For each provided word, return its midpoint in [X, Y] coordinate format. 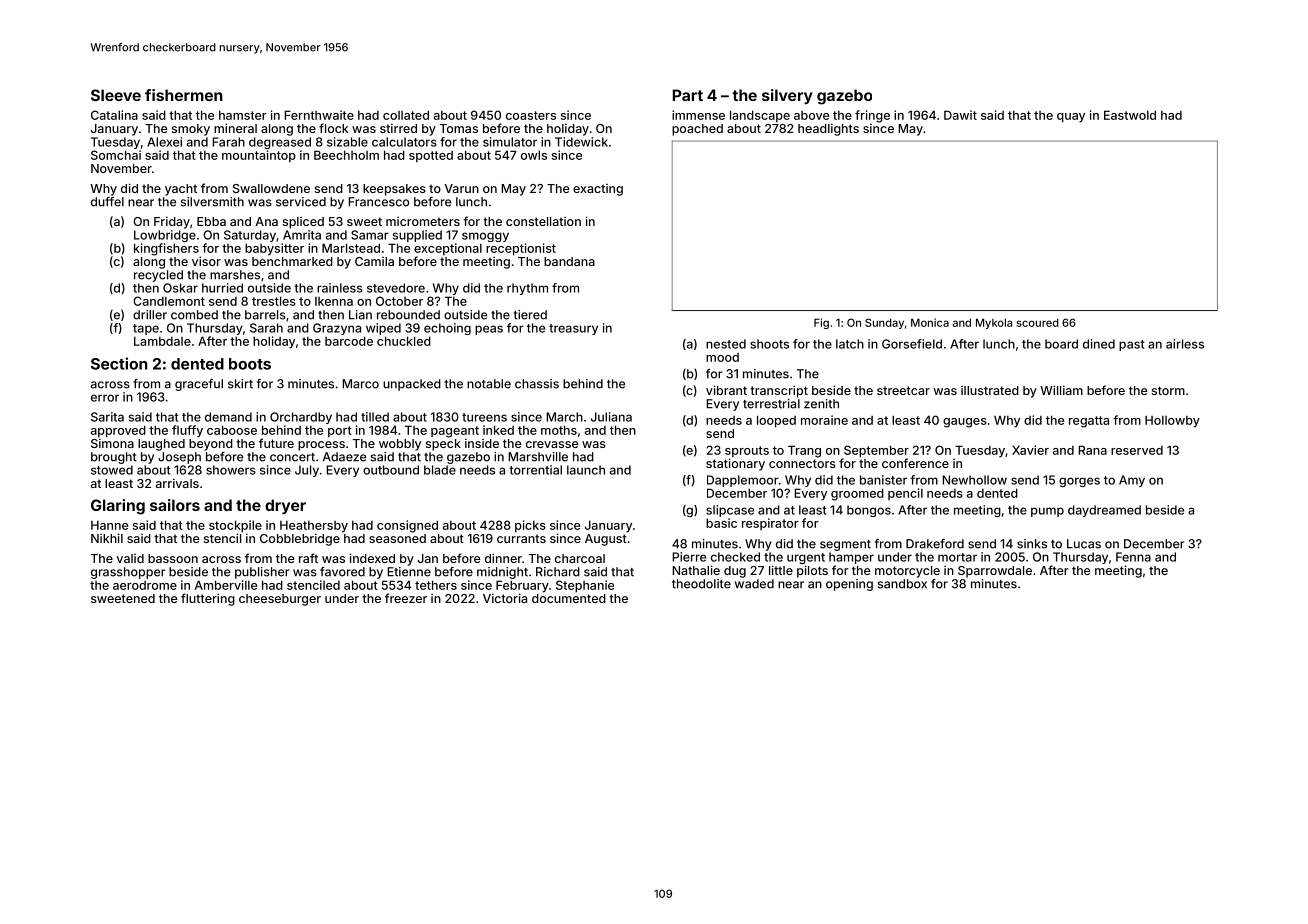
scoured [1037, 322]
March [564, 417]
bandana [569, 261]
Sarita [107, 417]
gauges [965, 423]
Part [688, 95]
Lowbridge [165, 236]
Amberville [226, 585]
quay [1071, 118]
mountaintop [259, 156]
